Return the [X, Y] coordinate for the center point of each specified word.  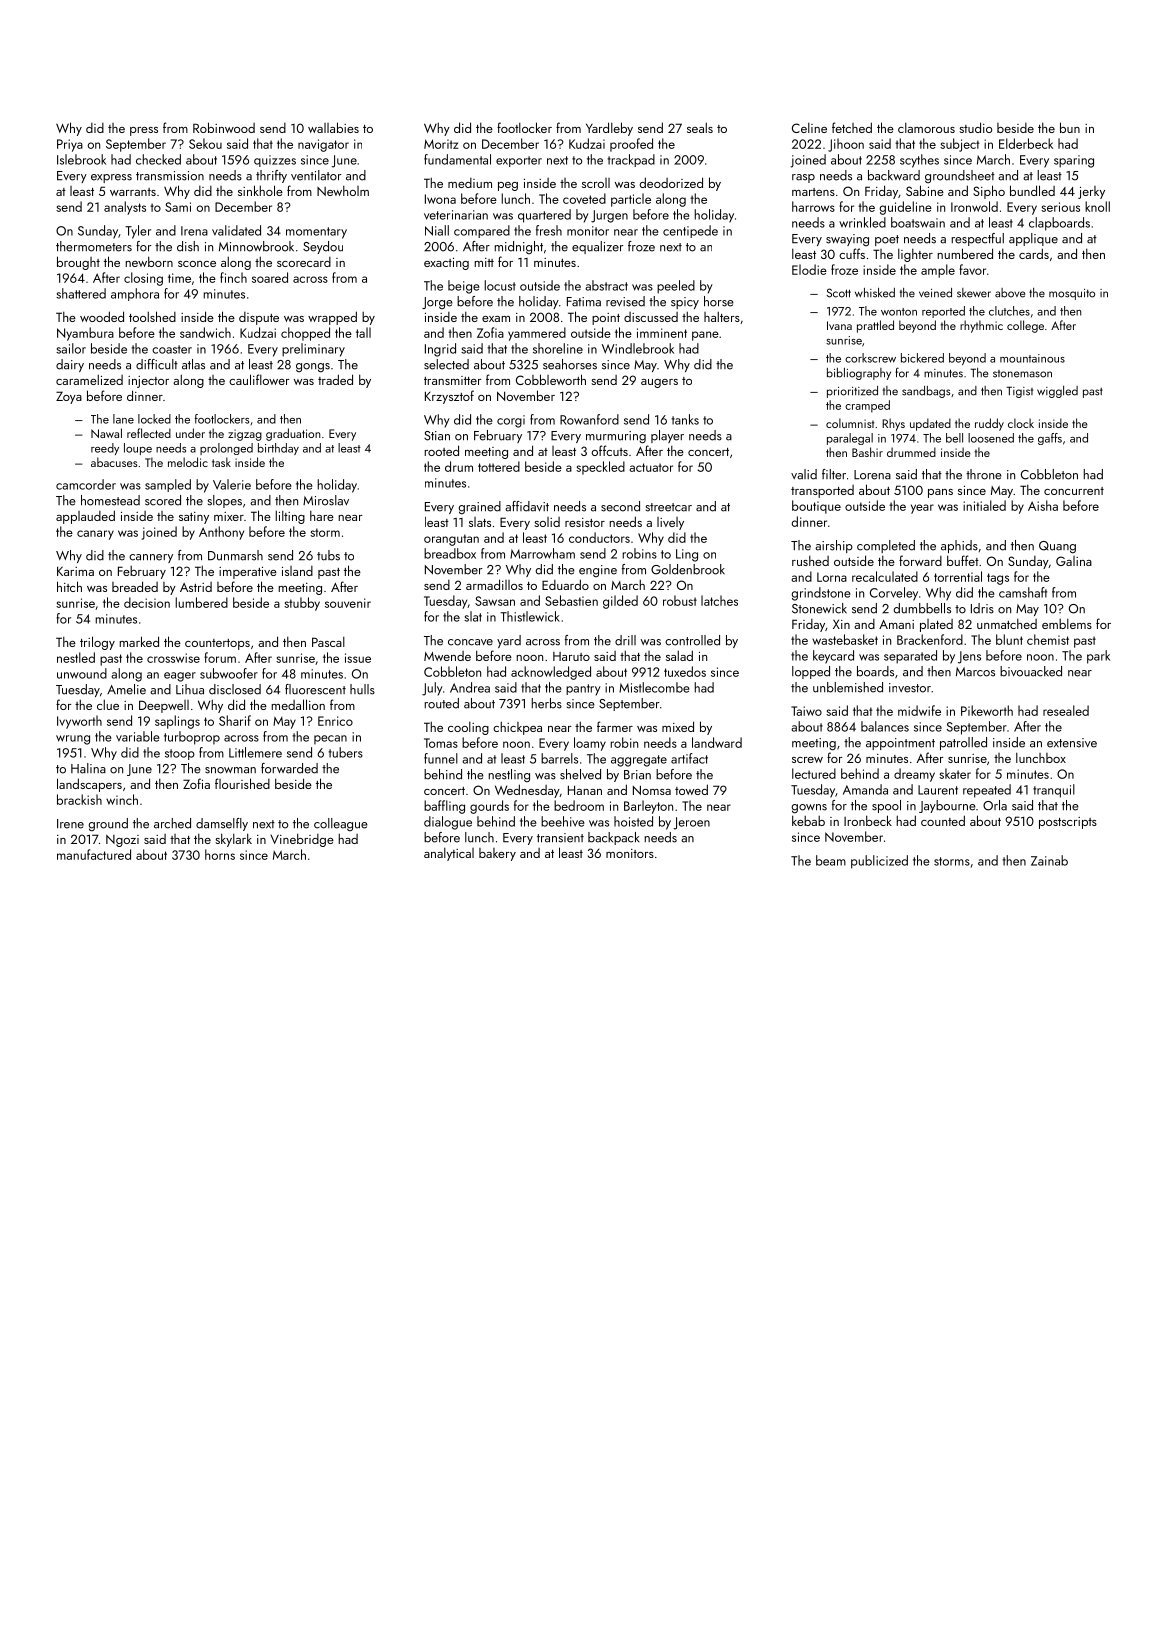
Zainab [1049, 860]
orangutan [451, 540]
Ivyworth [79, 722]
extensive [1072, 743]
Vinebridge [302, 840]
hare [322, 516]
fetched [852, 127]
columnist [850, 423]
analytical [449, 854]
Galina [1074, 561]
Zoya [69, 397]
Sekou [205, 143]
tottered [499, 466]
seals [700, 127]
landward [717, 742]
